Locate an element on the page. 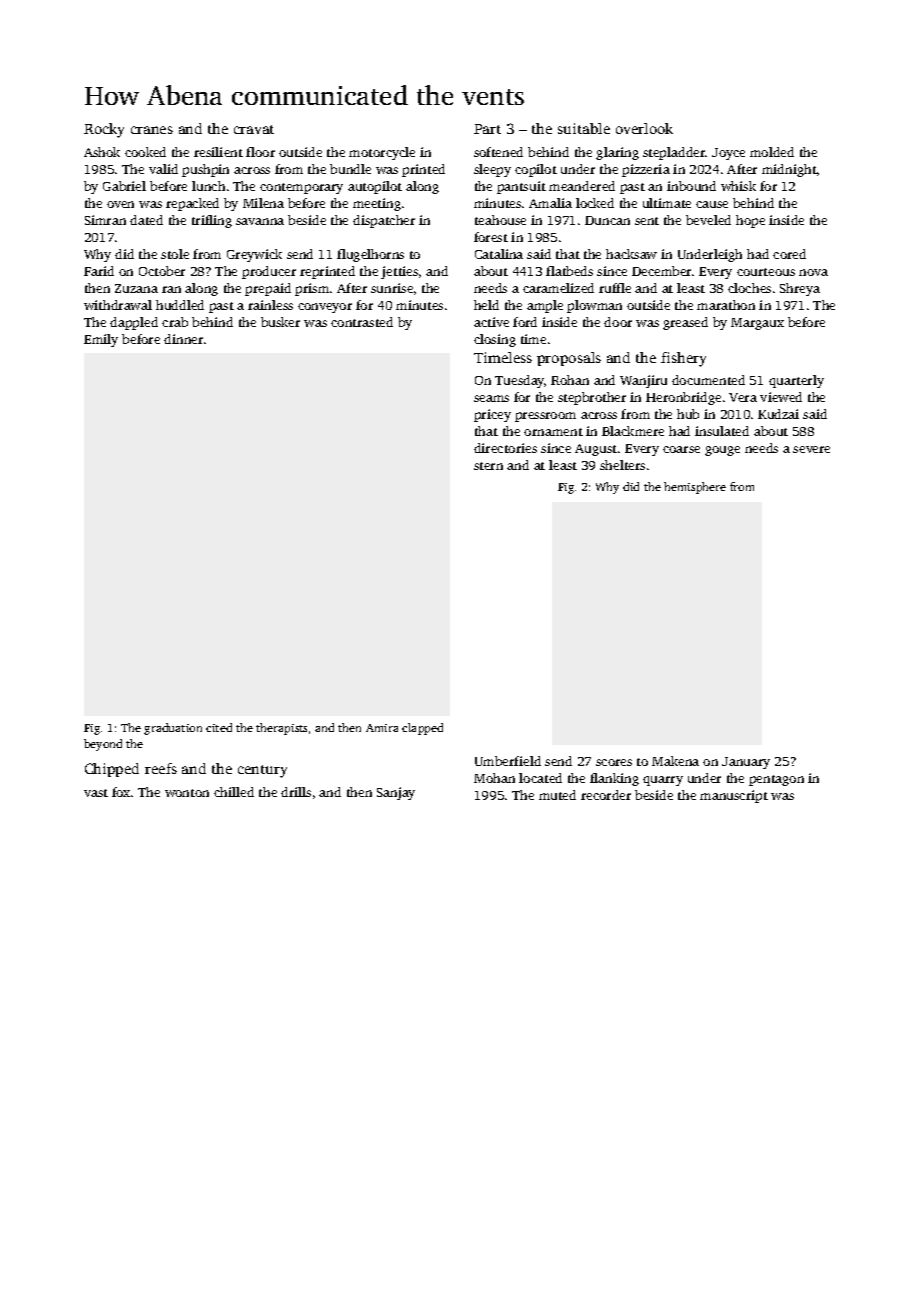 This image has height=1308, width=924. graduation is located at coordinates (173, 729).
